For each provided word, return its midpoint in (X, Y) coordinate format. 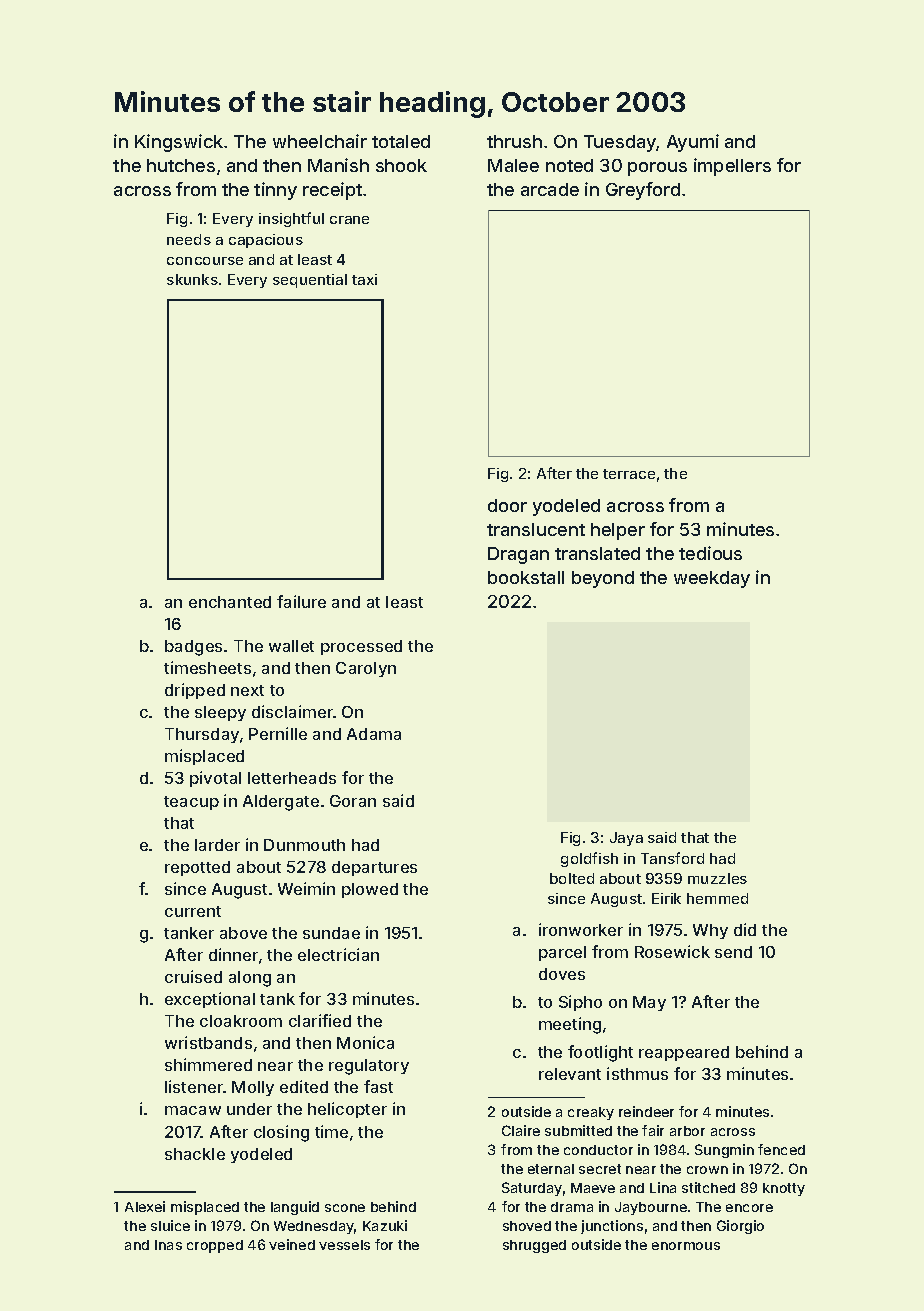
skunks (192, 279)
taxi (364, 279)
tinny (275, 191)
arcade (550, 189)
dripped (195, 691)
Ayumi (693, 143)
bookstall (526, 577)
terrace (629, 474)
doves (562, 974)
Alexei (145, 1206)
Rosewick (672, 951)
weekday (712, 579)
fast (378, 1086)
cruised (193, 976)
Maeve (593, 1188)
